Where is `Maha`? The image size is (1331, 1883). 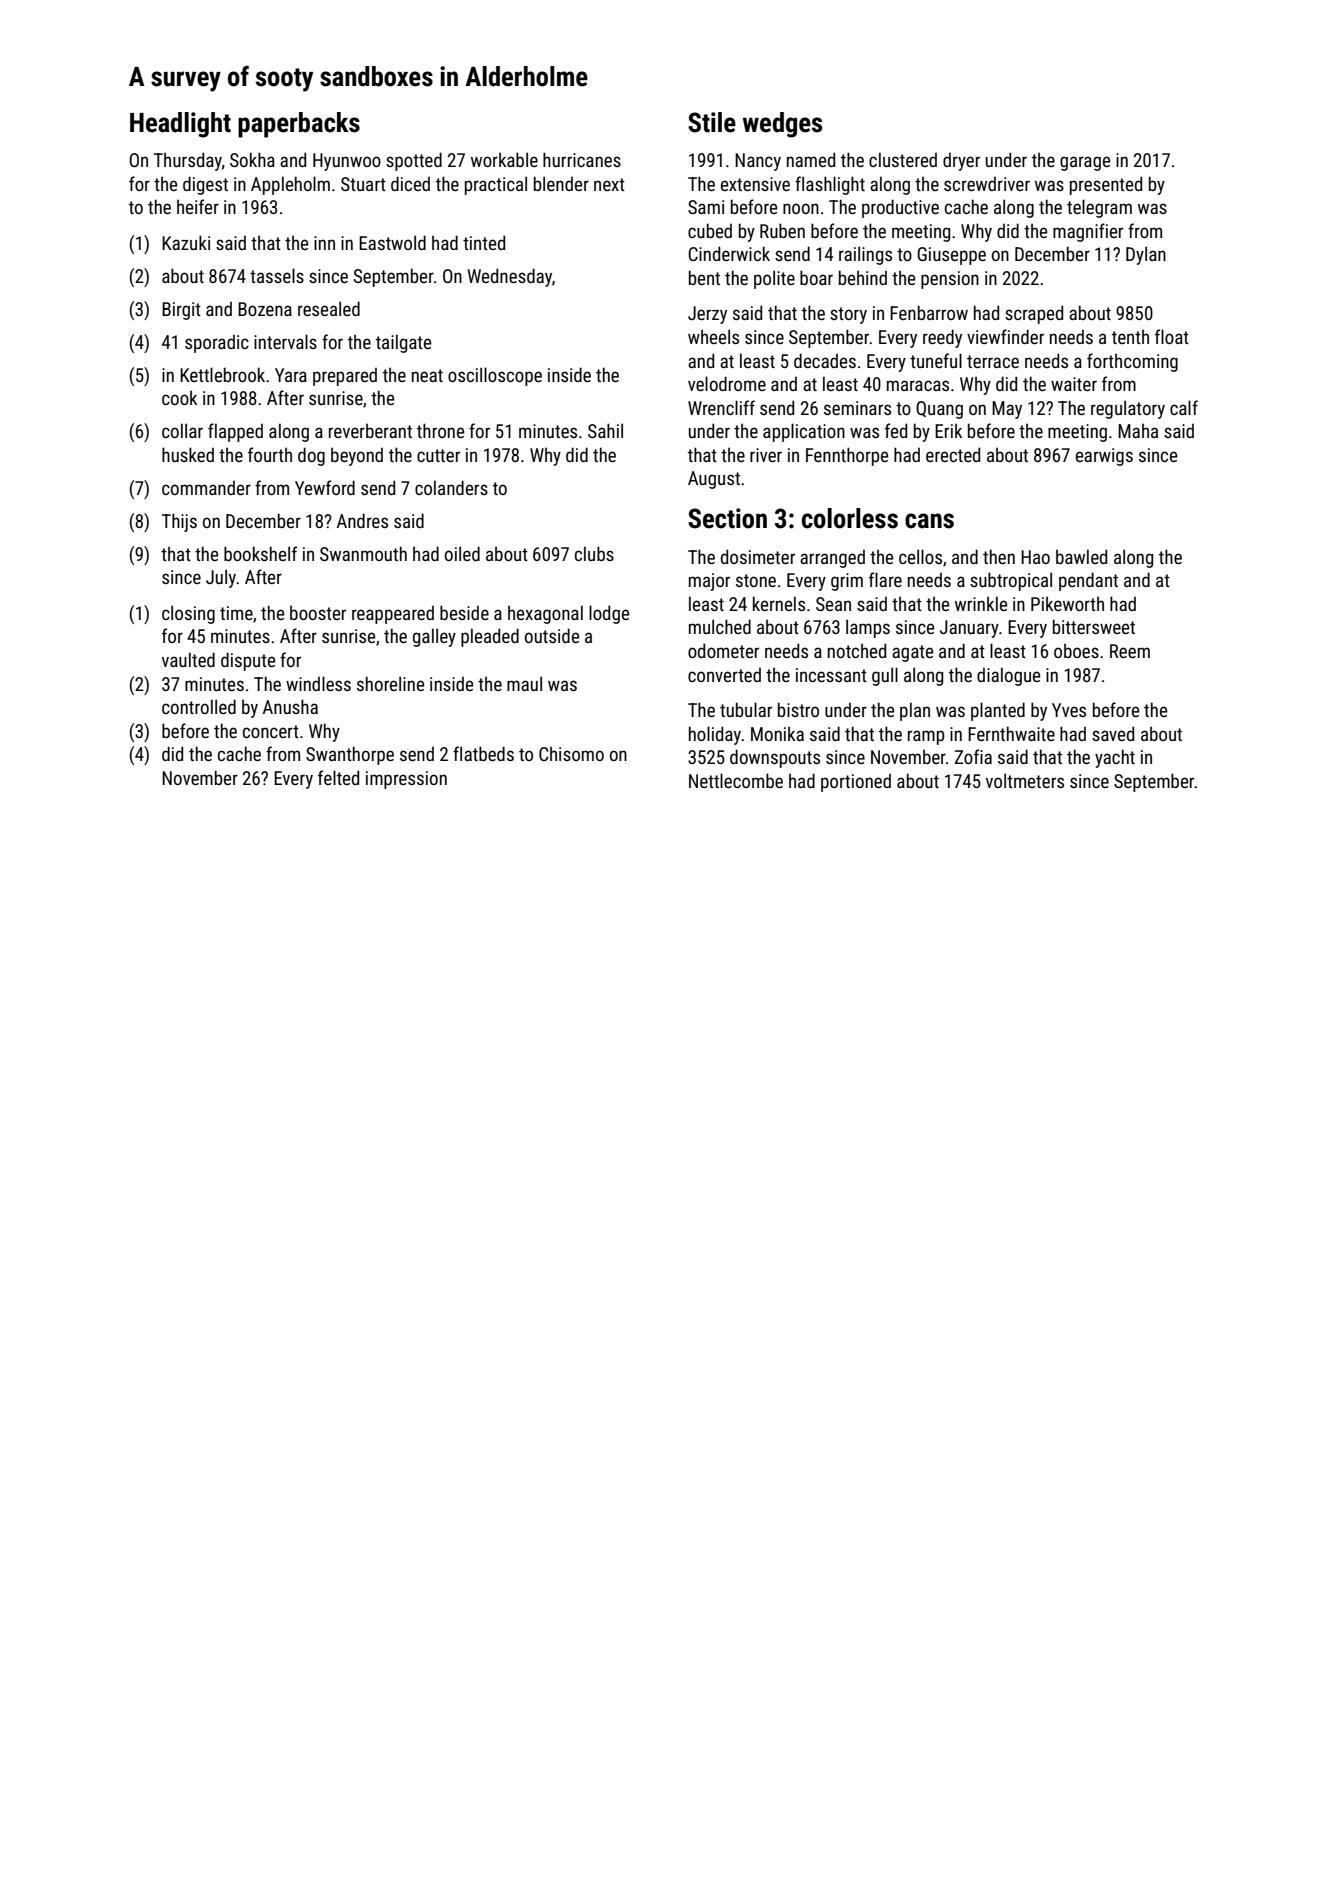 Maha is located at coordinates (1138, 431).
